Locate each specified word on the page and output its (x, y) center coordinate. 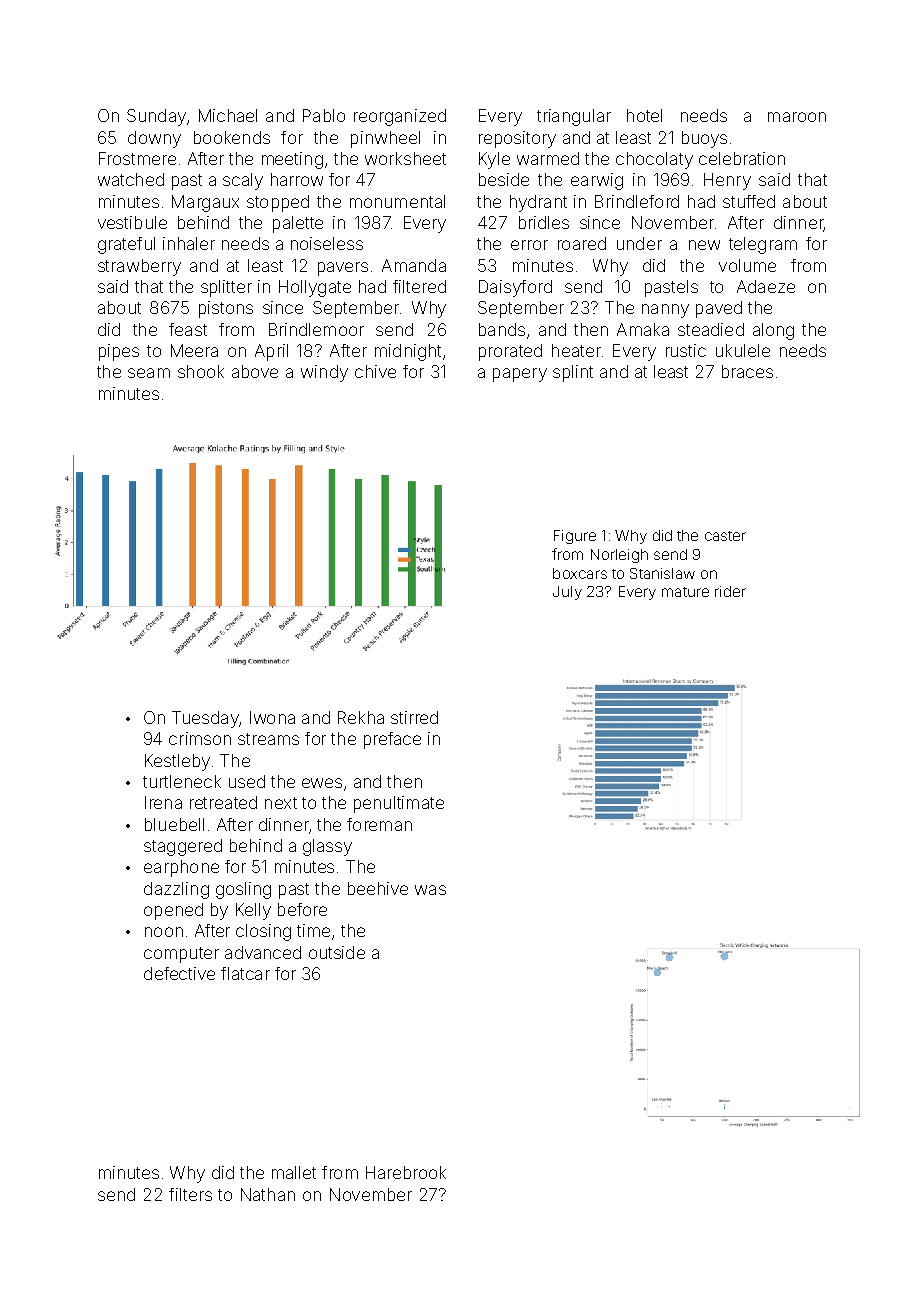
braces (747, 371)
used (247, 781)
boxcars (580, 573)
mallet (294, 1172)
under (639, 243)
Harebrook (406, 1172)
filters (190, 1194)
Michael (228, 115)
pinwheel (385, 139)
